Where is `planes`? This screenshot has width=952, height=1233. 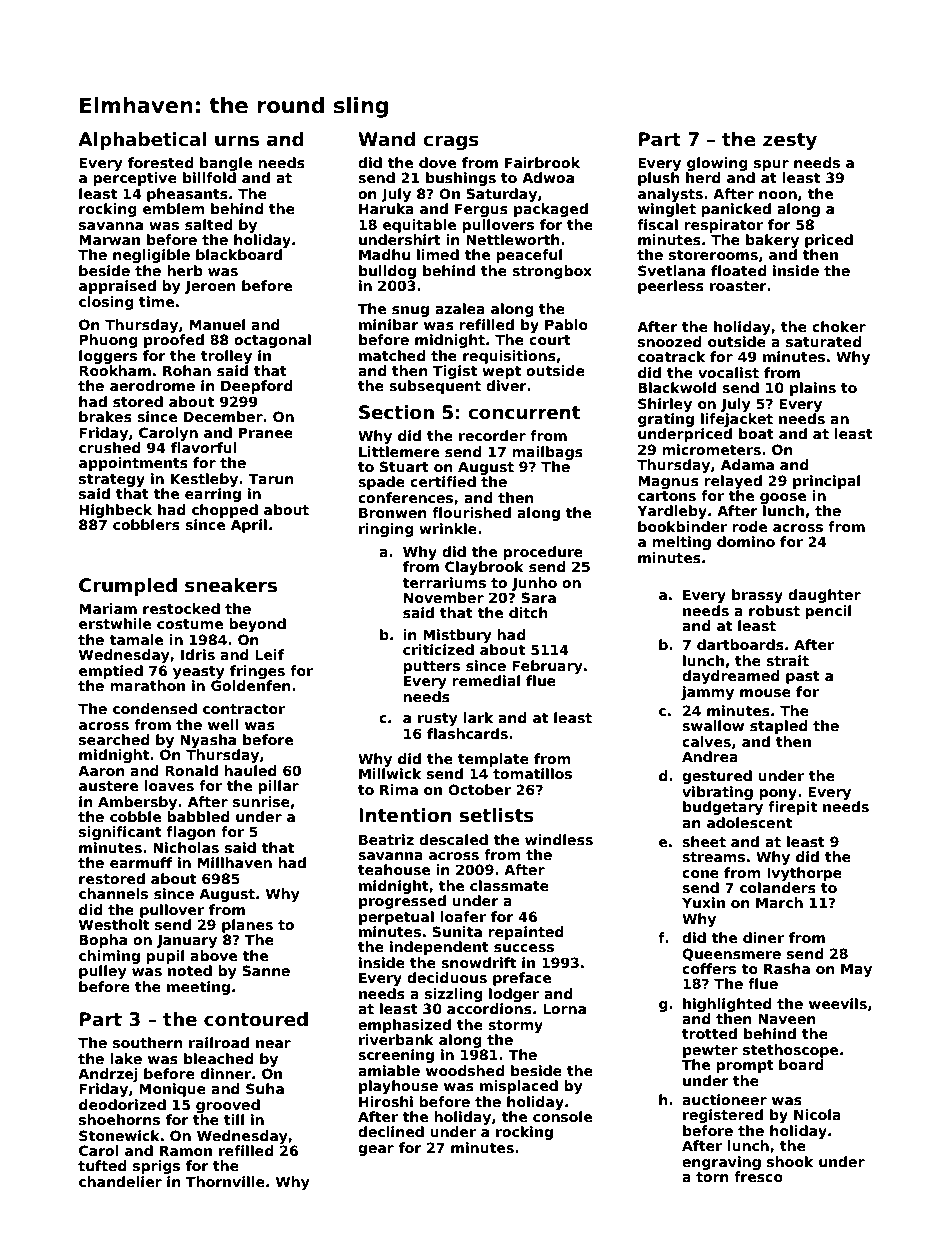 planes is located at coordinates (247, 926).
